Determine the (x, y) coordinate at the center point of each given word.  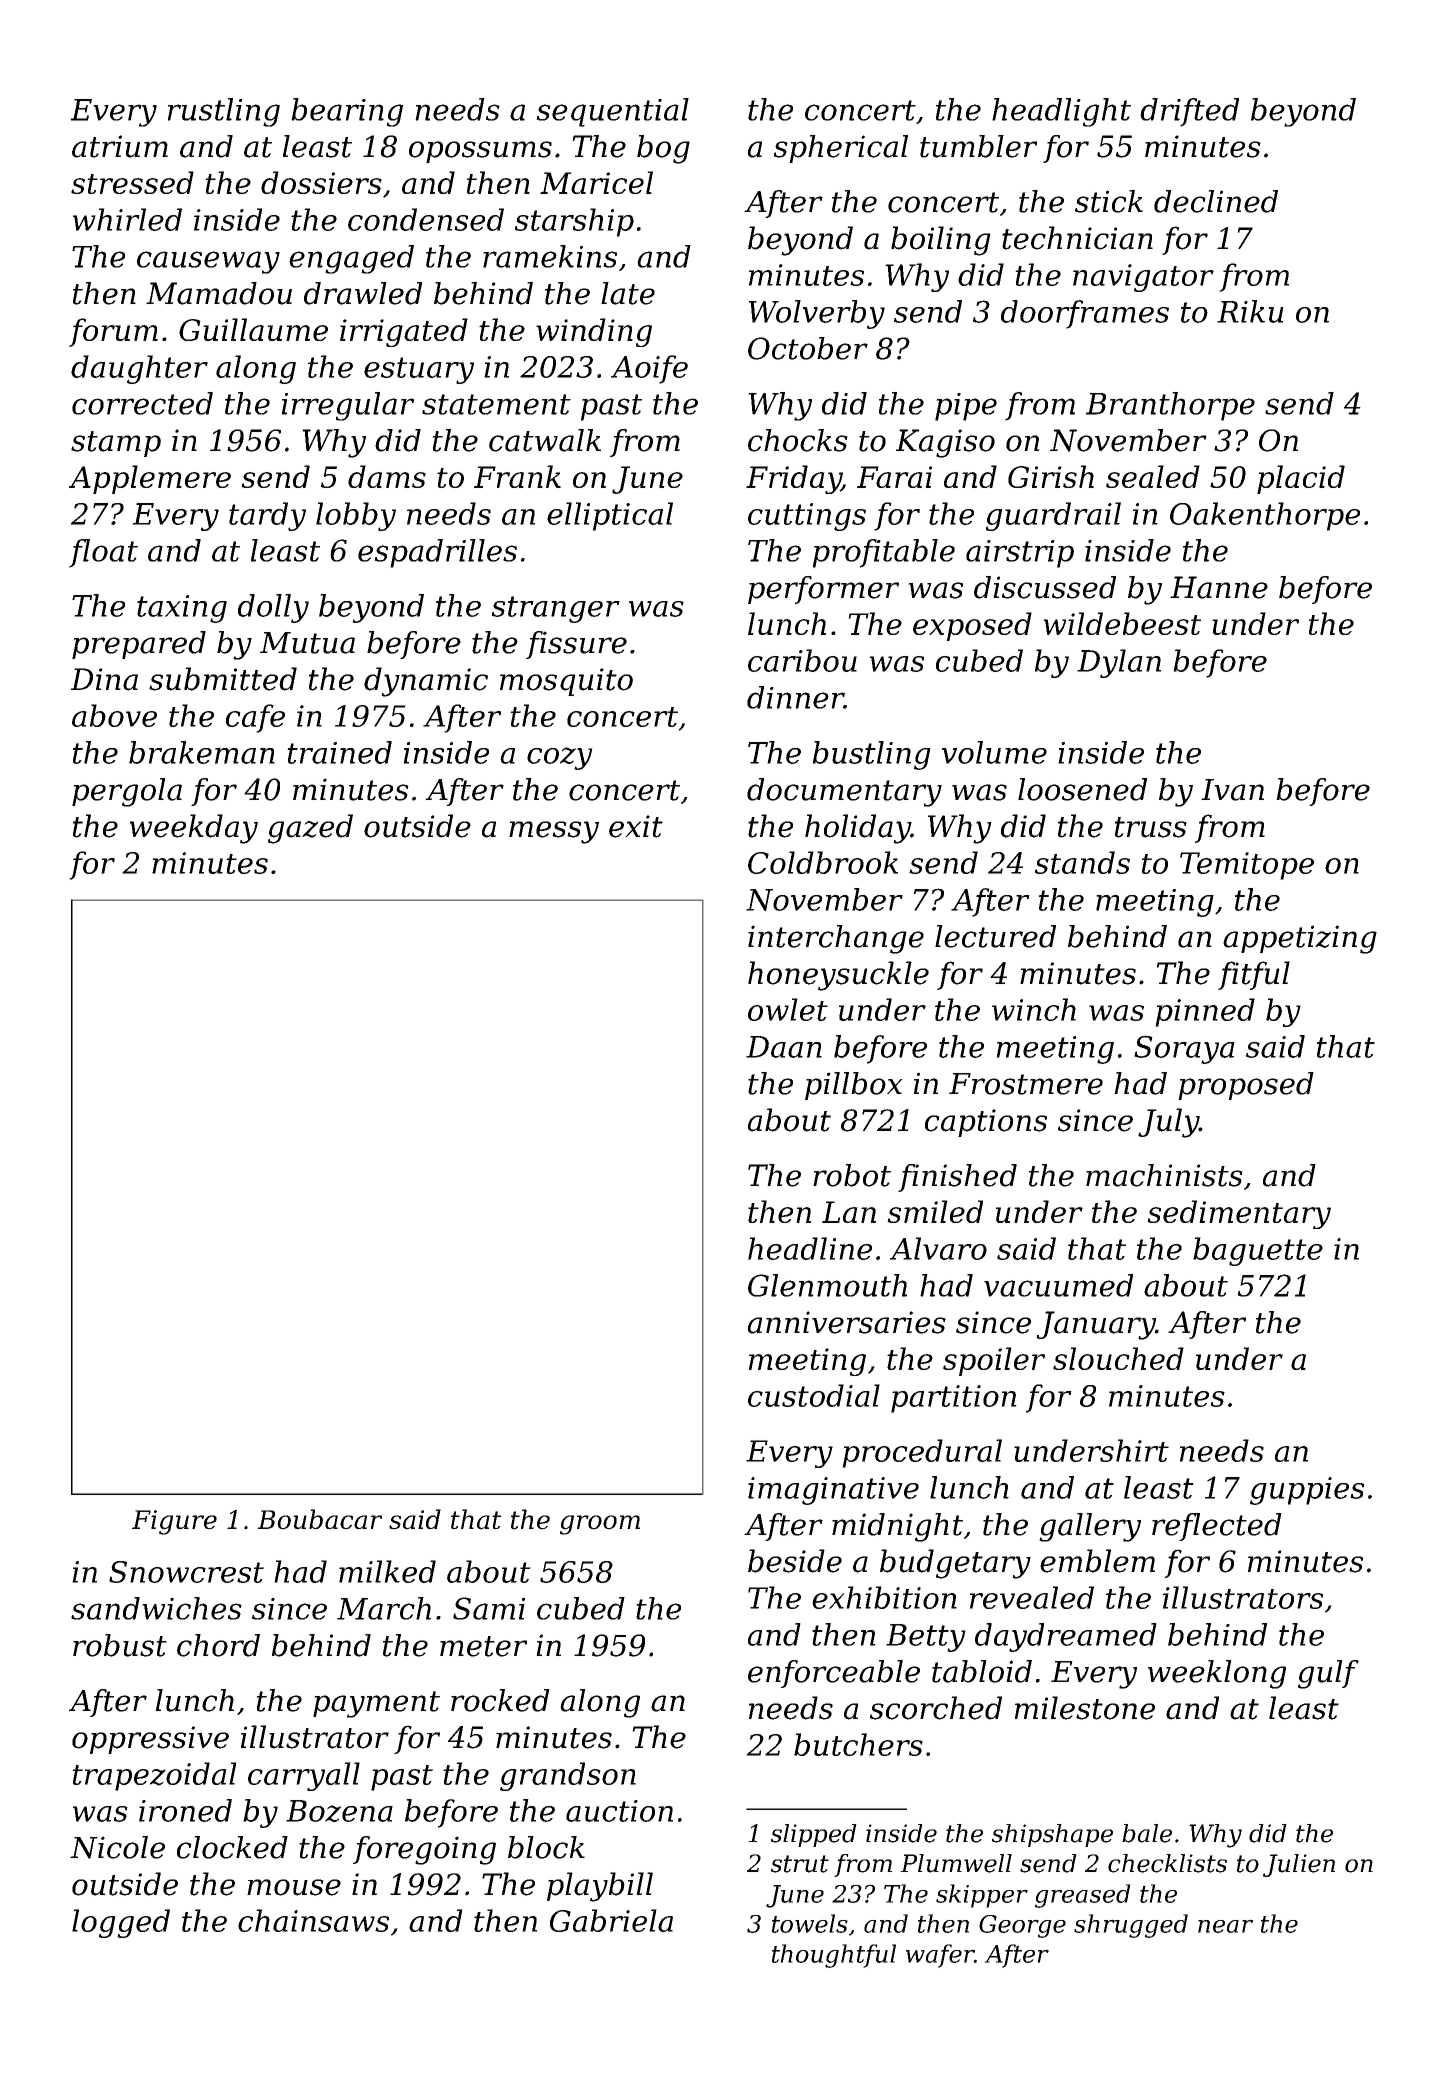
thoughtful (834, 1956)
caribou (802, 660)
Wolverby (817, 314)
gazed (310, 829)
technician (1077, 238)
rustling (224, 112)
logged (121, 1923)
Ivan (1232, 790)
